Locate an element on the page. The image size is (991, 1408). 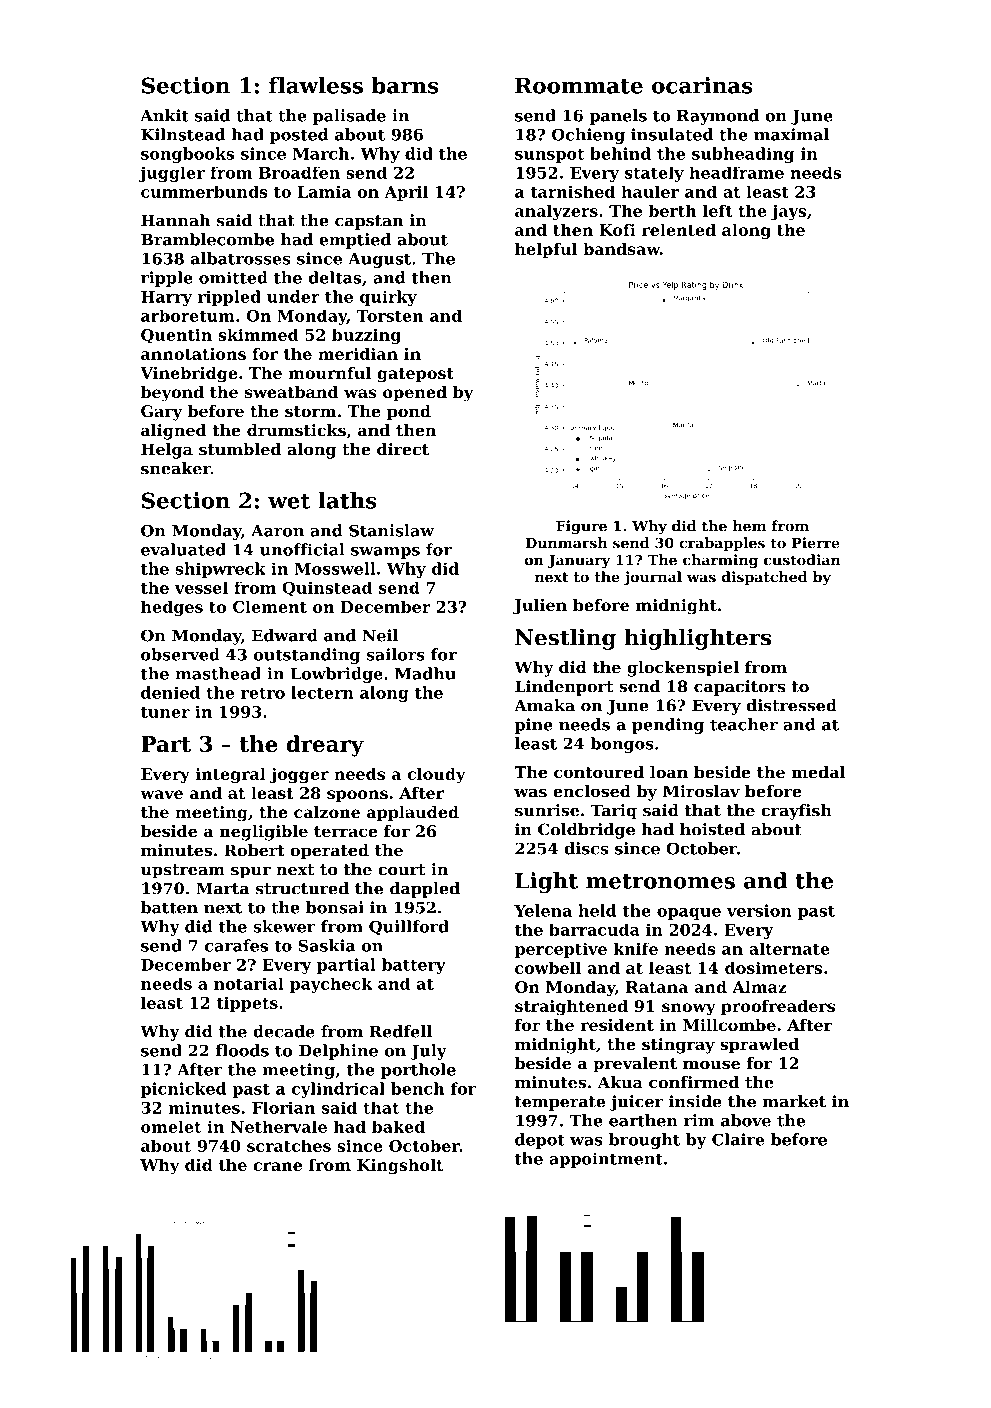
flawless is located at coordinates (316, 85).
